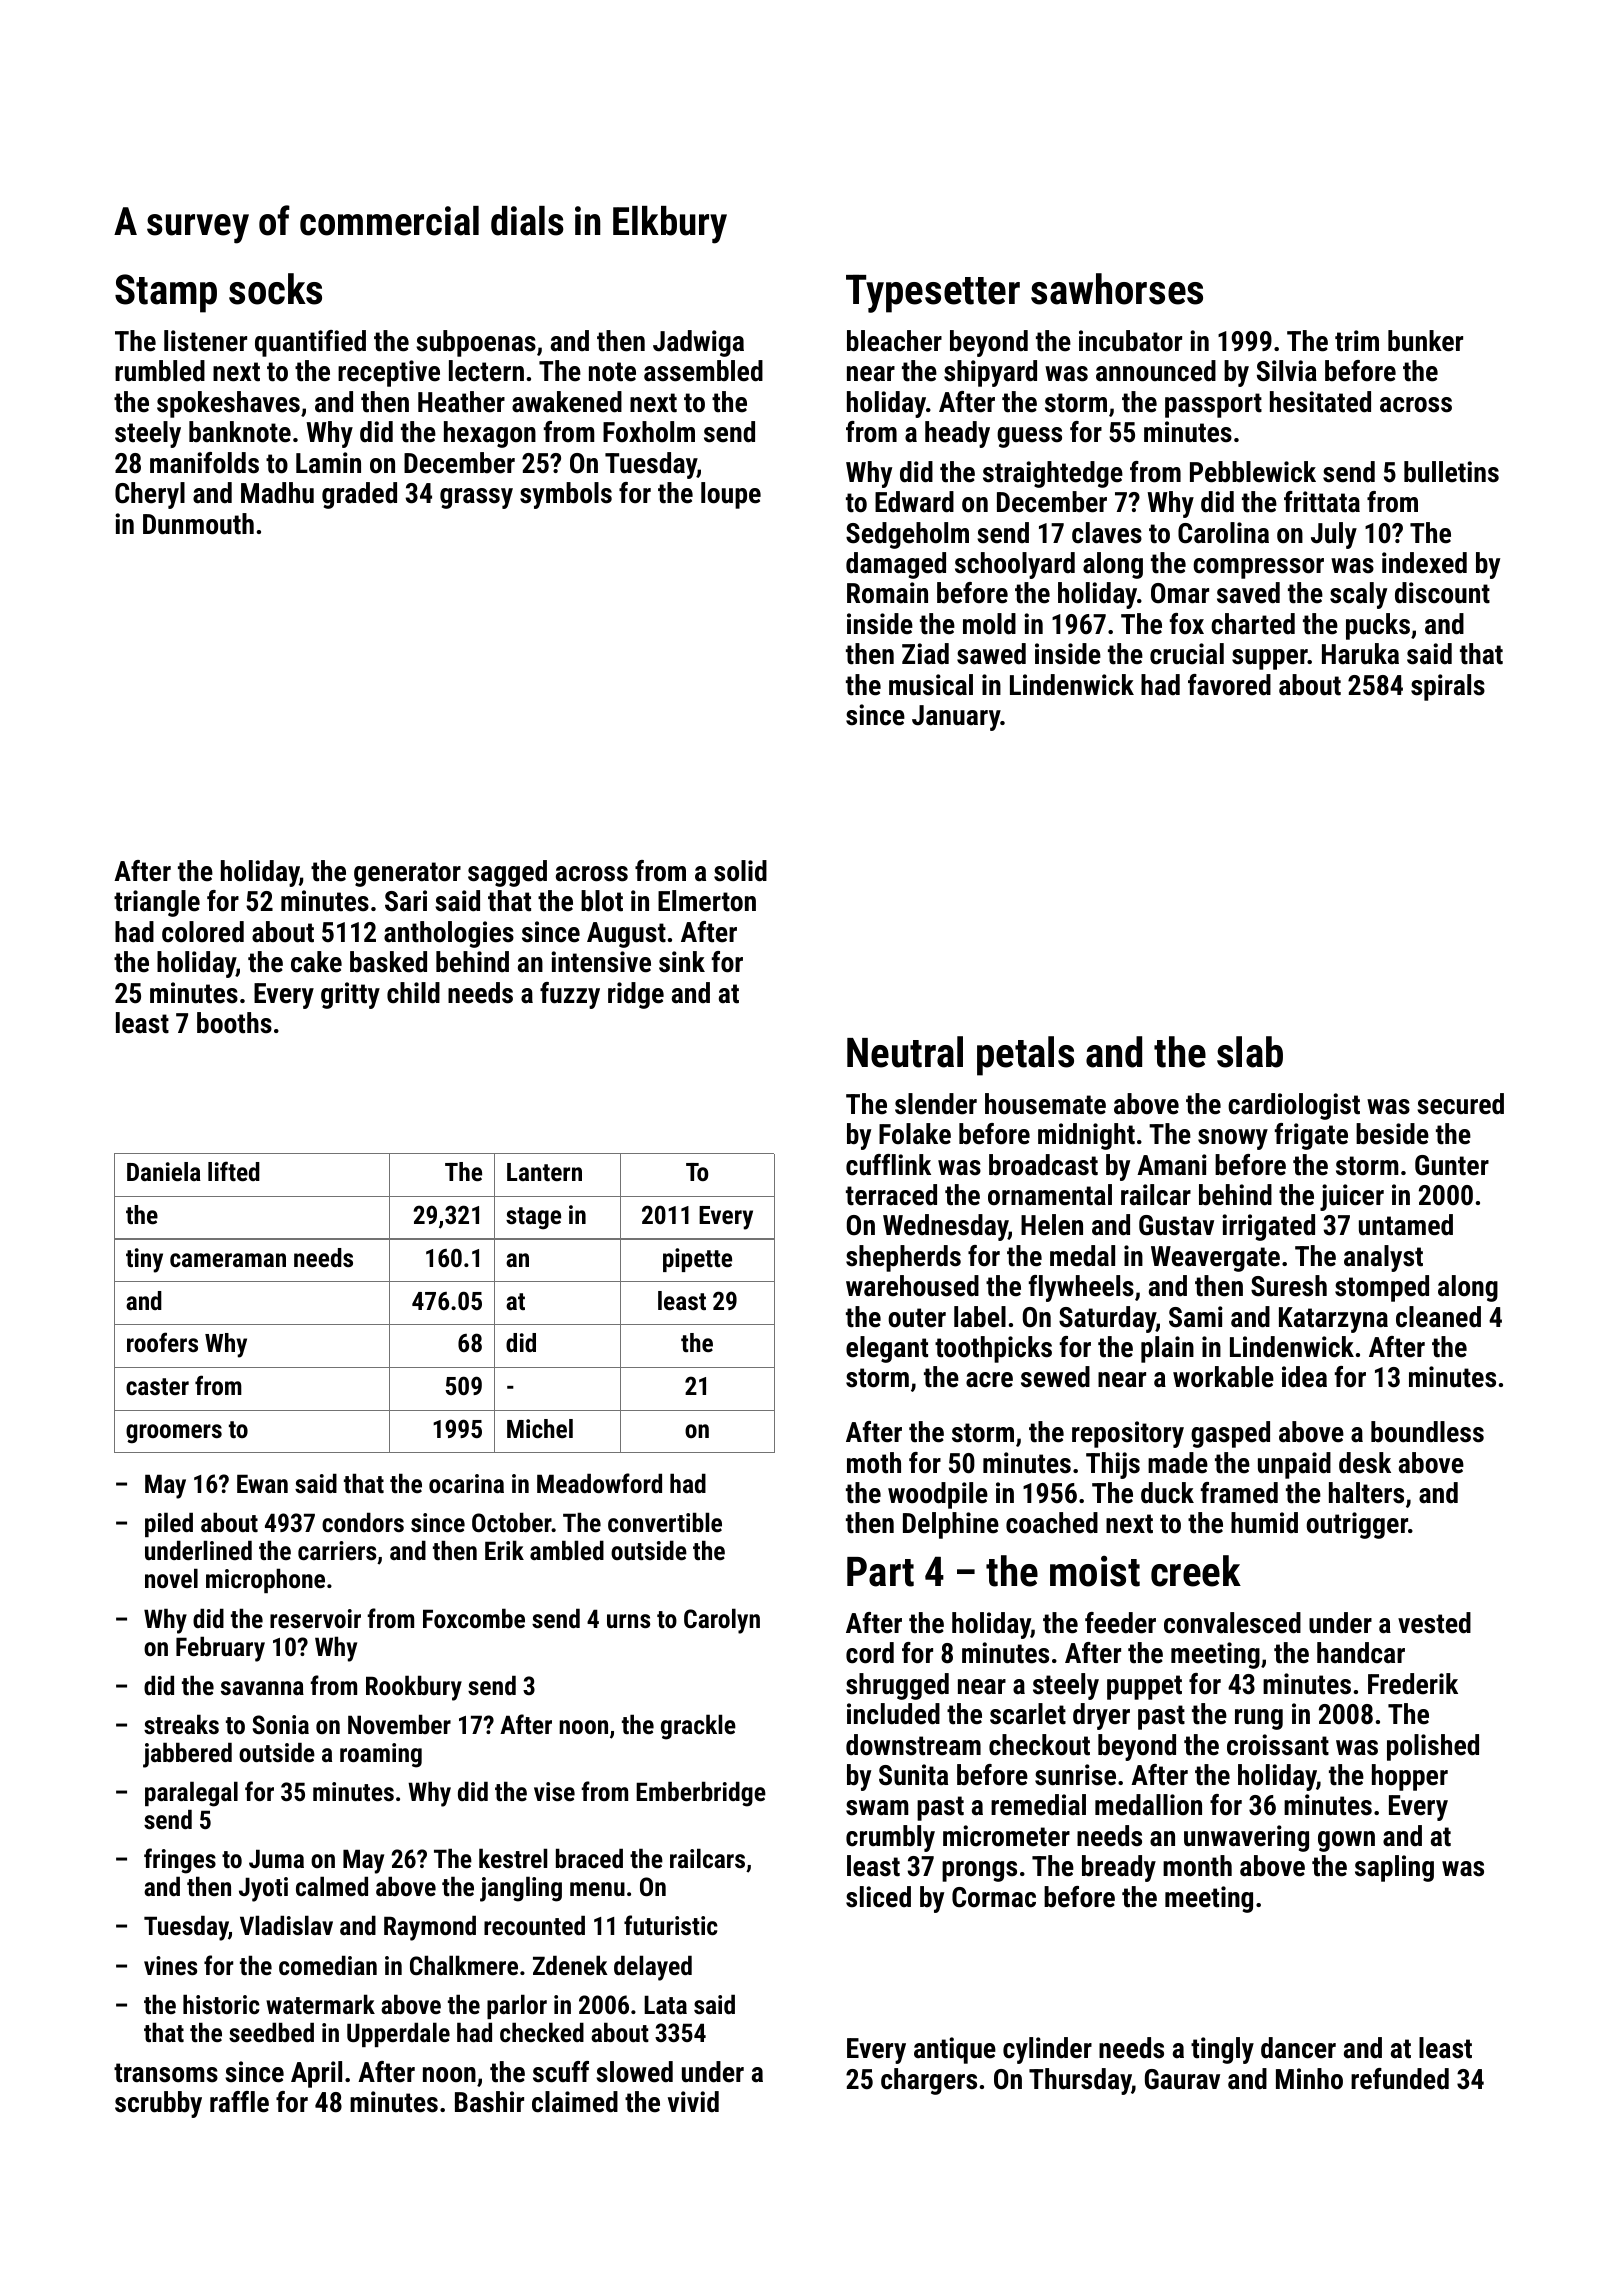 The width and height of the image is (1620, 2292). I want to click on sapling, so click(1394, 1868).
